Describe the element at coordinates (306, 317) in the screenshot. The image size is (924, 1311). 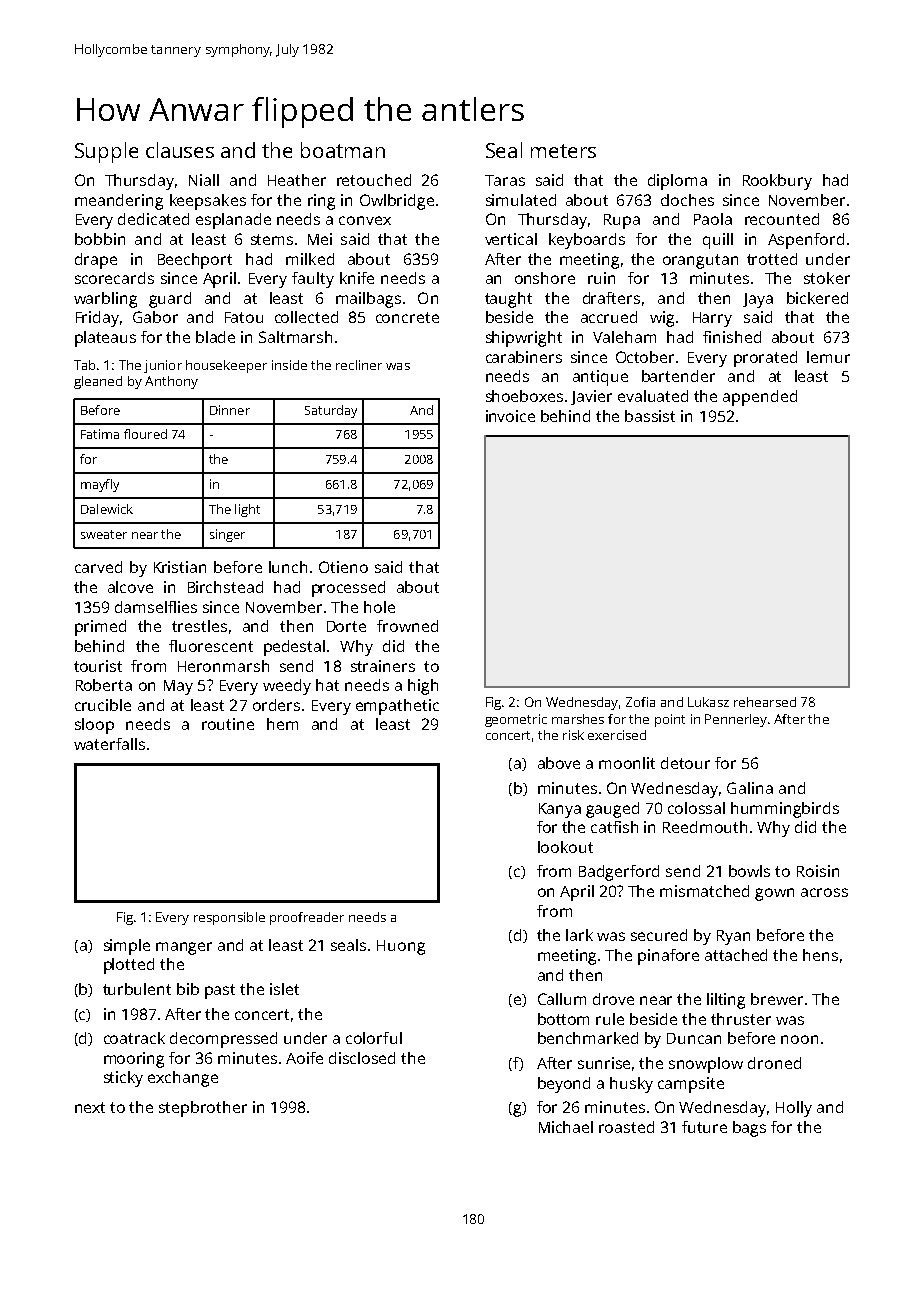
I see `collected` at that location.
